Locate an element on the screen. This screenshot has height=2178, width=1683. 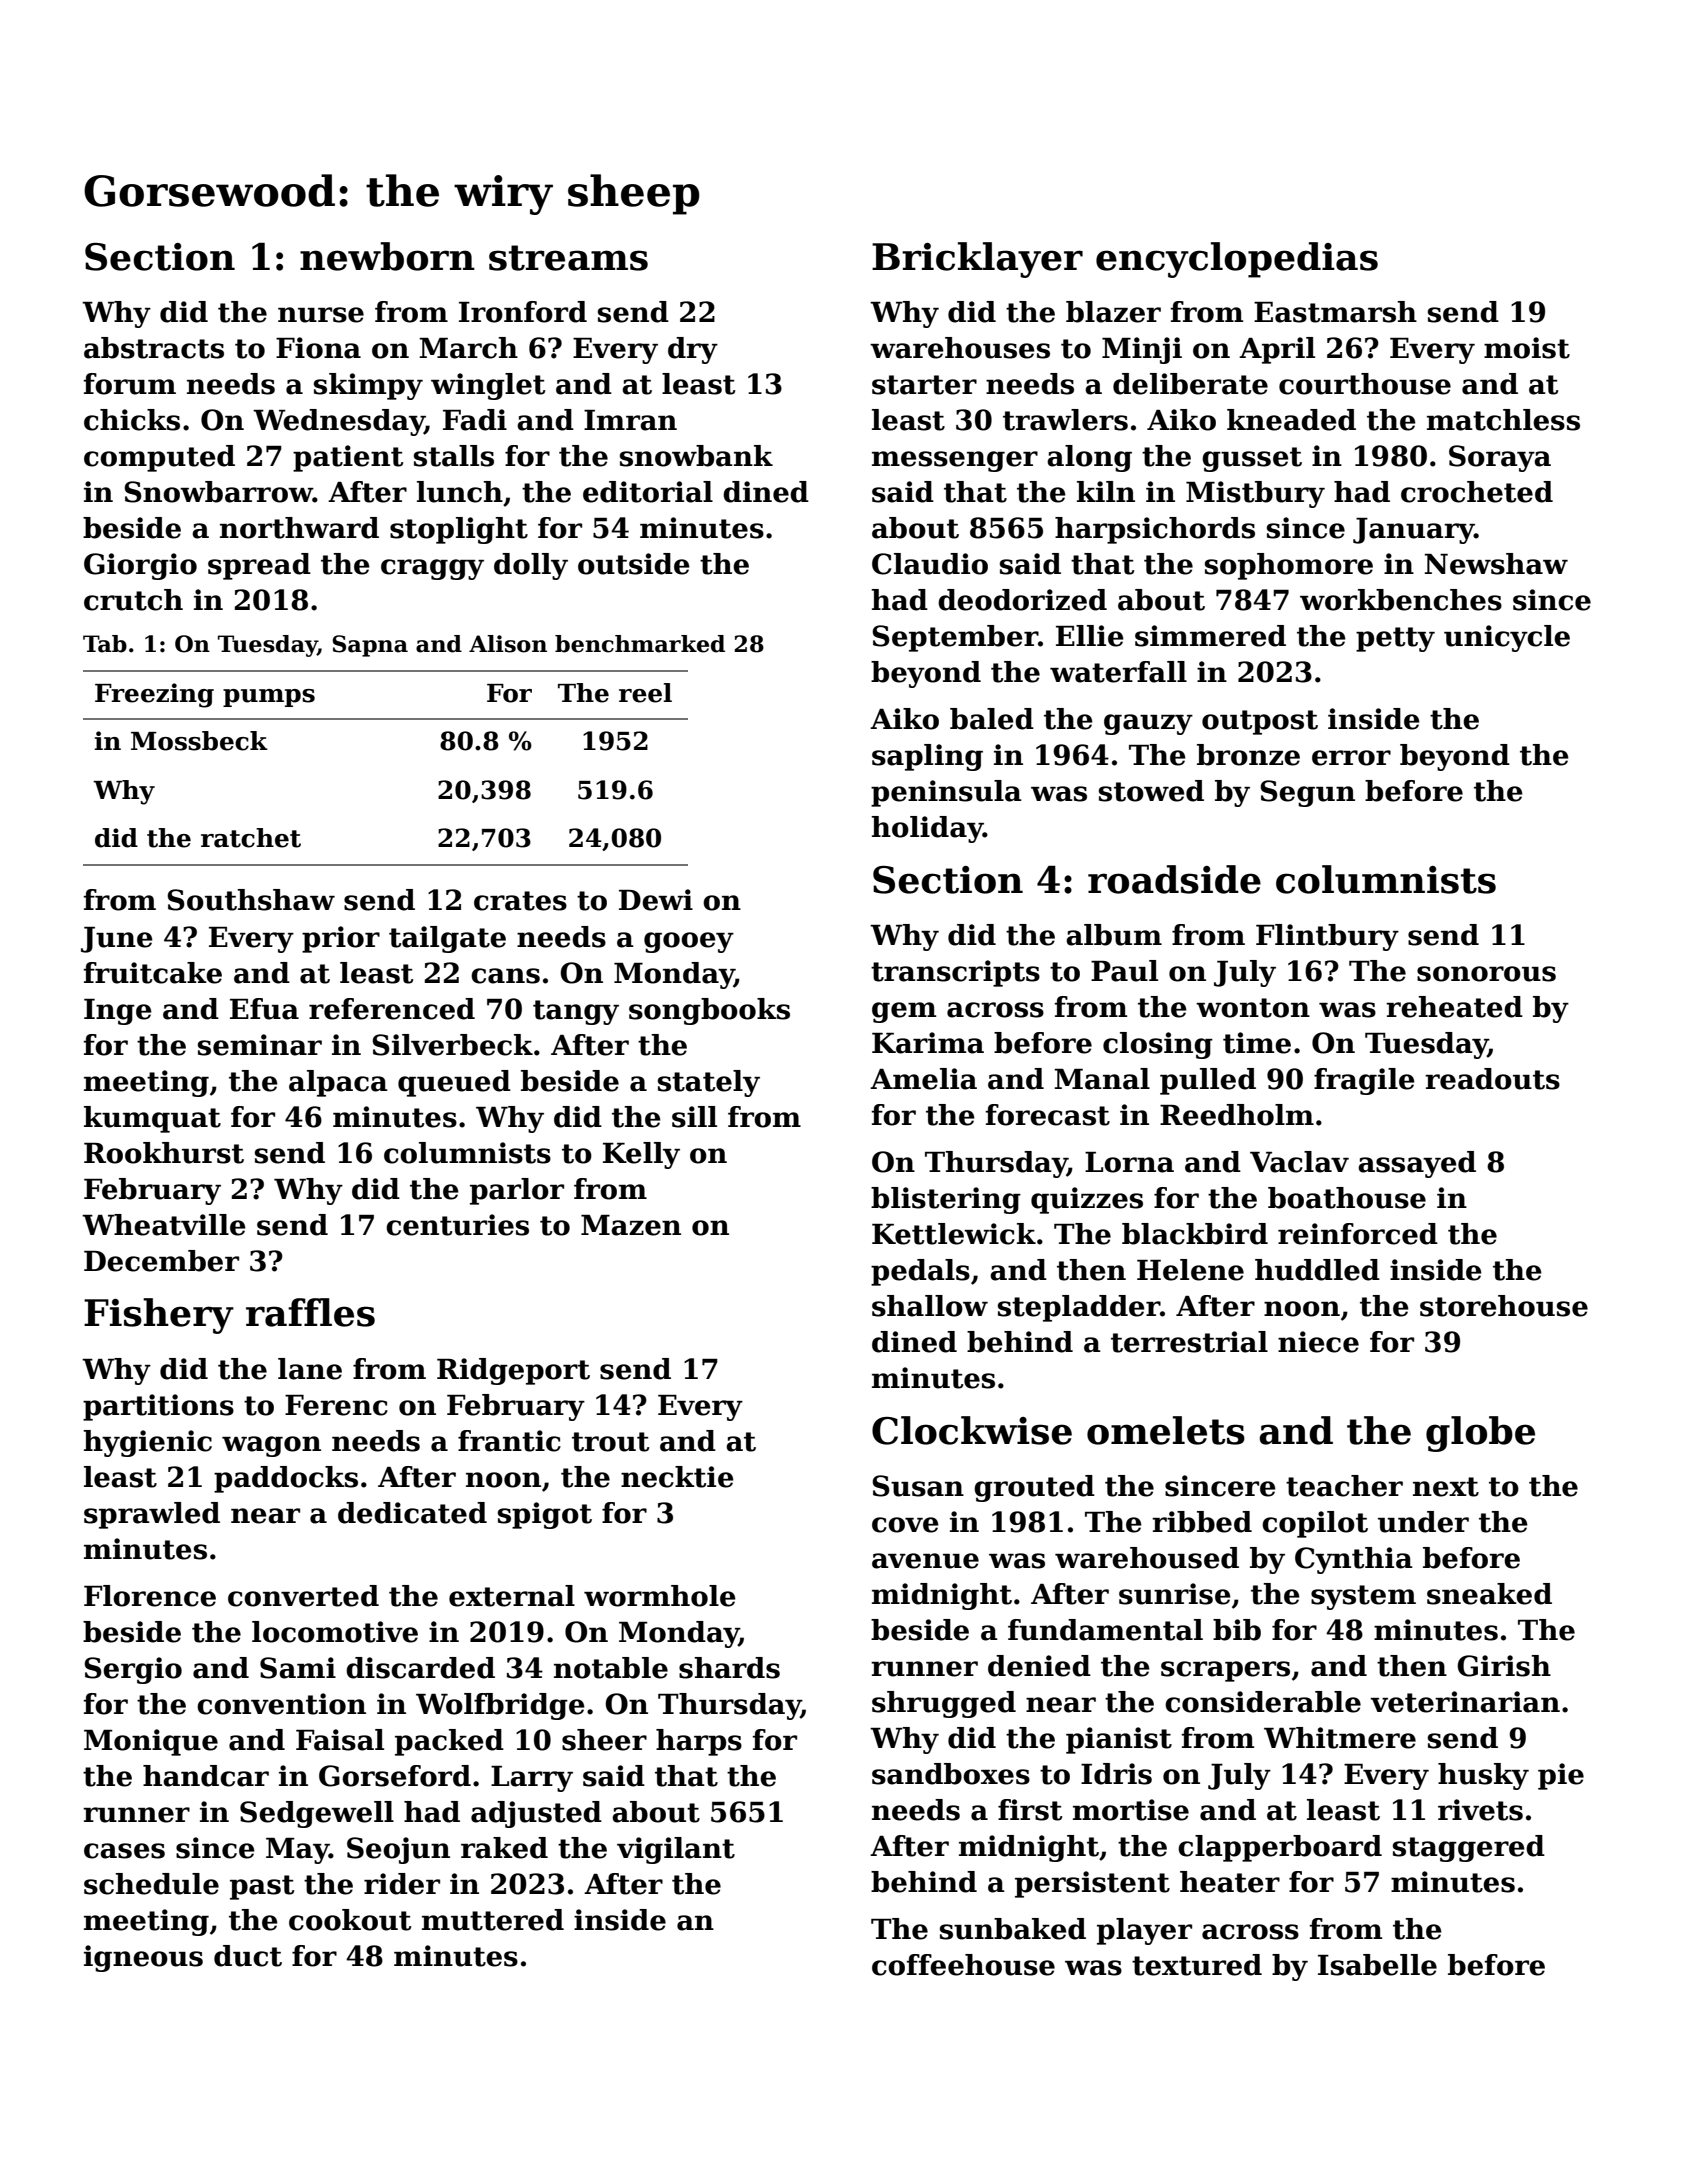
staggered is located at coordinates (1469, 1848).
